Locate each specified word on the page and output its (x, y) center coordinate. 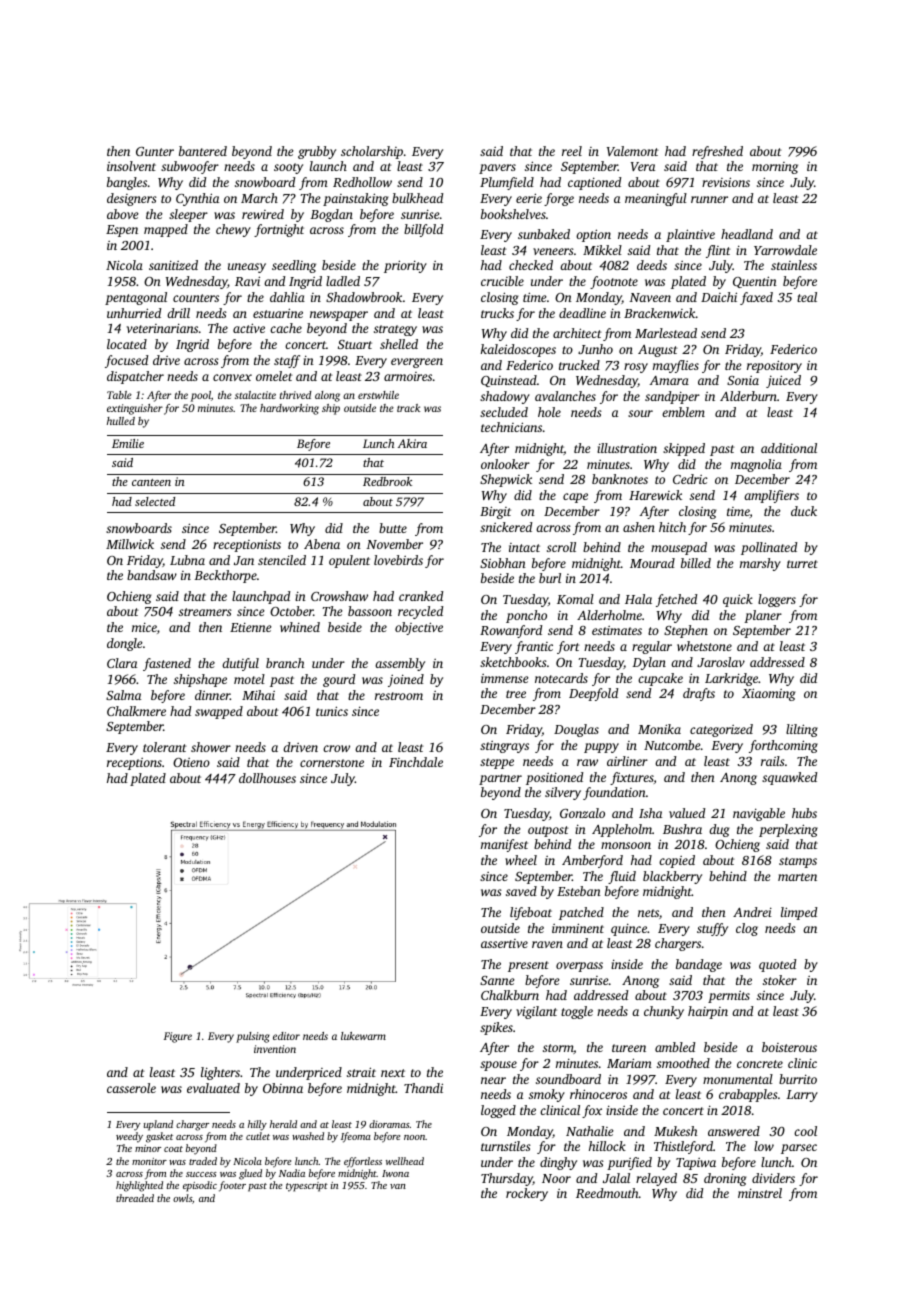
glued (250, 1174)
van (398, 1186)
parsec (799, 1149)
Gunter (155, 151)
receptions (134, 764)
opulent (349, 561)
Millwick (130, 544)
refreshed (717, 152)
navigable (759, 814)
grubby (317, 152)
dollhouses (267, 778)
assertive (504, 943)
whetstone (704, 646)
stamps (798, 862)
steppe (497, 763)
